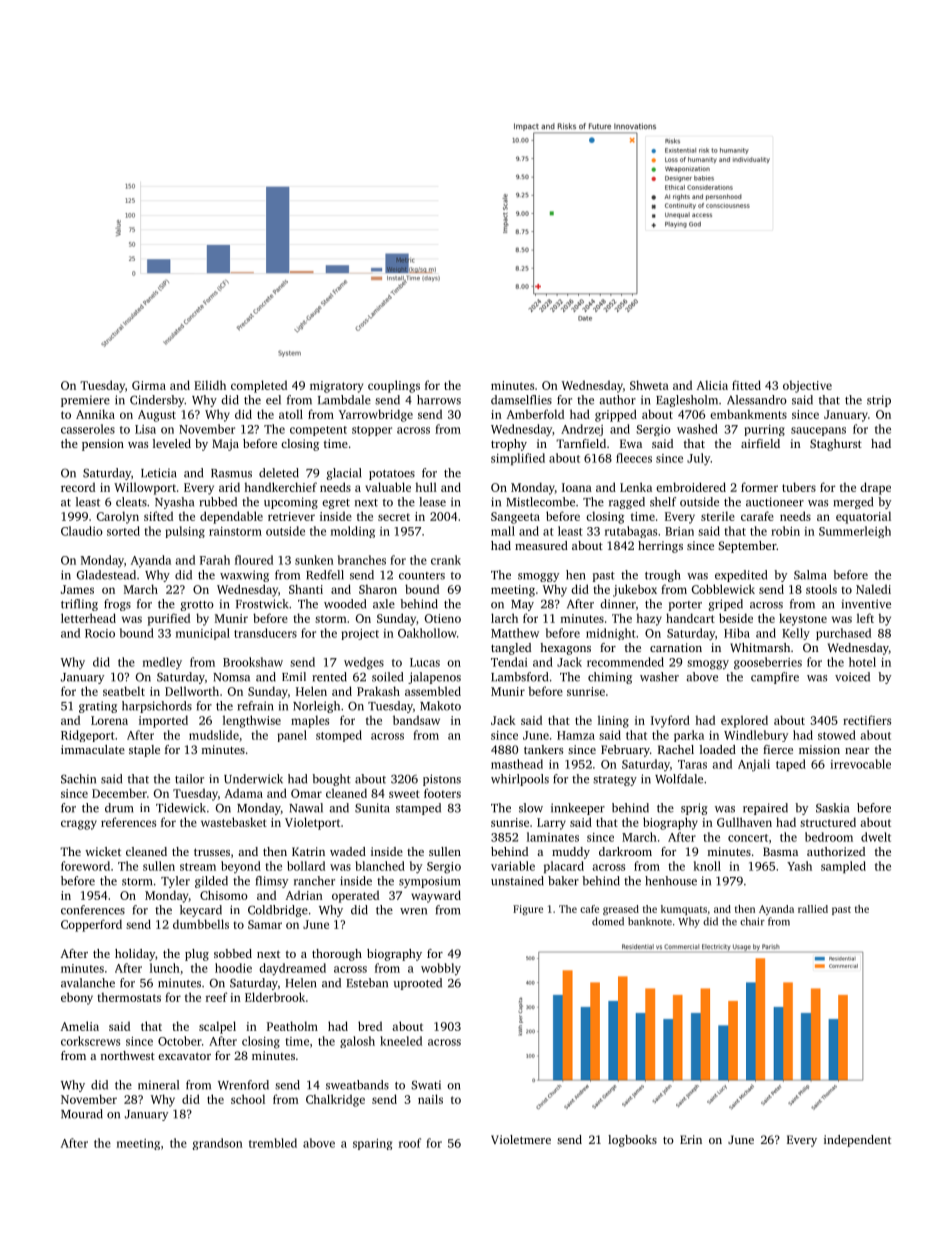 The image size is (952, 1233). I want to click on chair, so click(752, 921).
